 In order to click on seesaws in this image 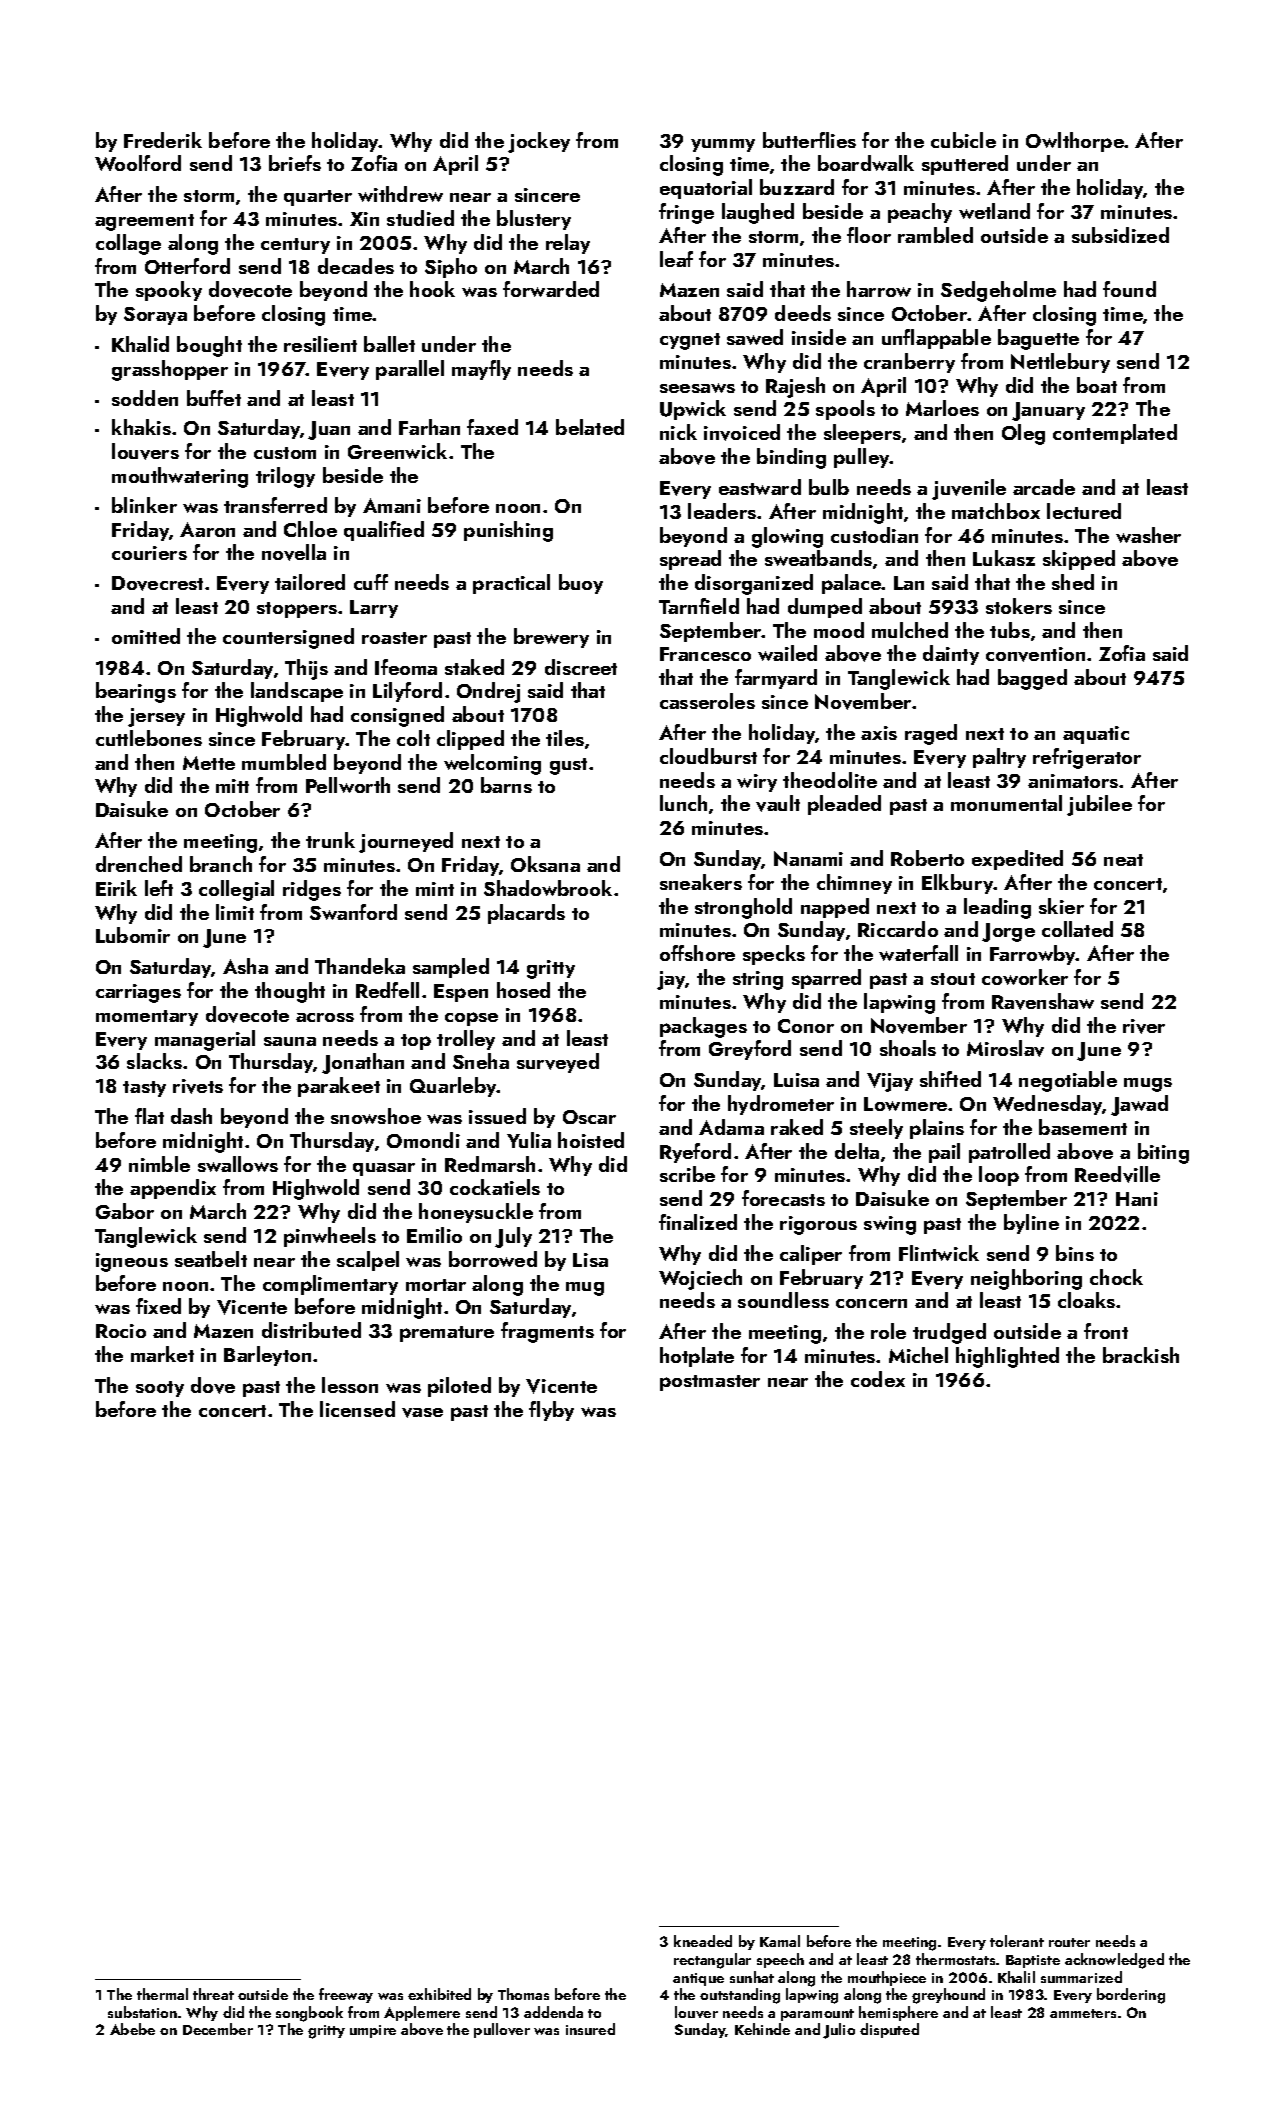, I will do `click(697, 388)`.
